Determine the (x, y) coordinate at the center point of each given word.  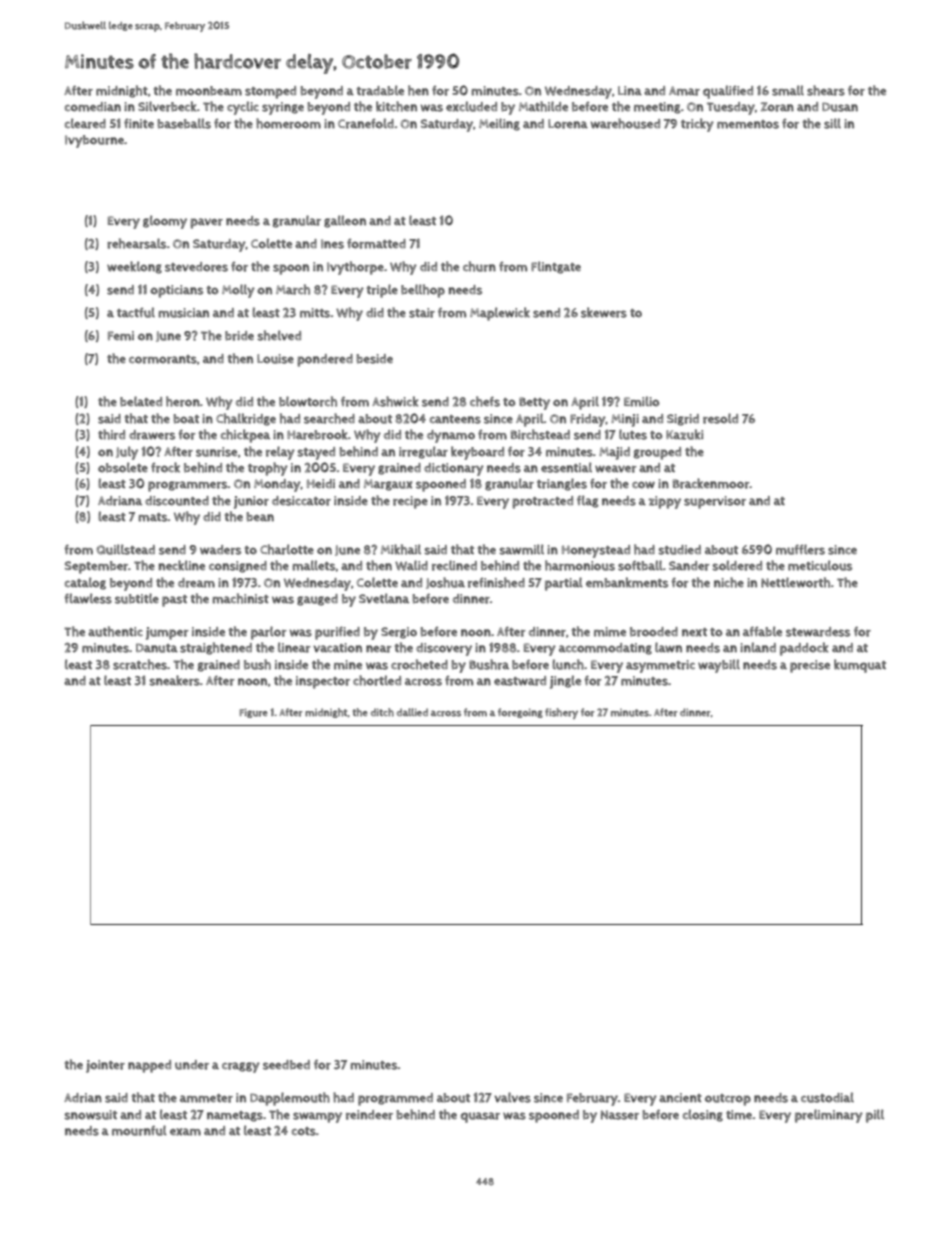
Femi (121, 336)
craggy (241, 1067)
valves (512, 1097)
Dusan (840, 107)
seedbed (286, 1065)
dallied (412, 712)
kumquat (860, 666)
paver (206, 223)
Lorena (568, 124)
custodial (827, 1097)
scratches (140, 664)
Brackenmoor (711, 483)
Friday (588, 420)
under (192, 1065)
